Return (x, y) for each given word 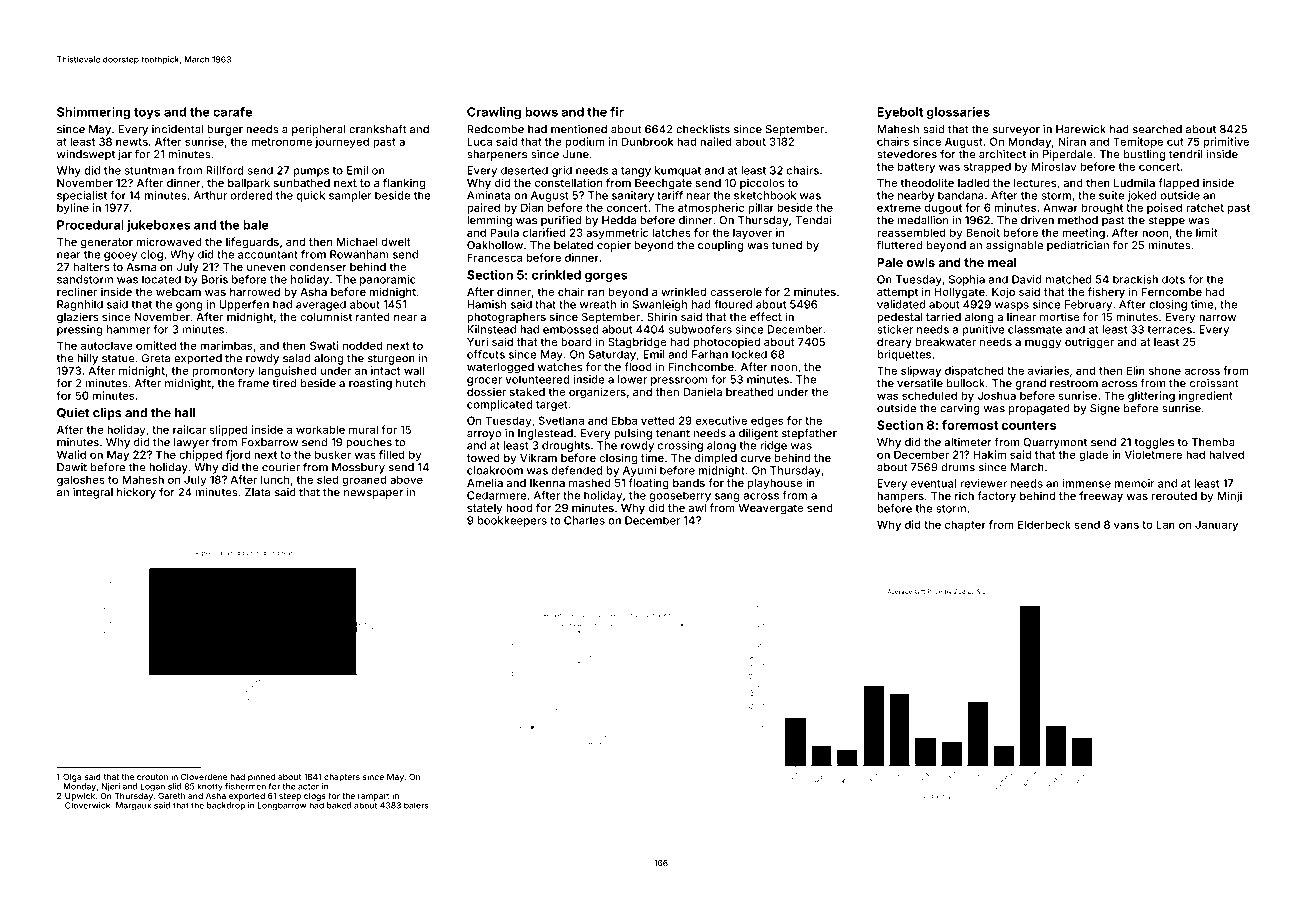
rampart (374, 797)
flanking (404, 184)
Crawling (494, 113)
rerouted (1174, 496)
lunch (275, 479)
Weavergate (770, 509)
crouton (152, 777)
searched (1157, 129)
